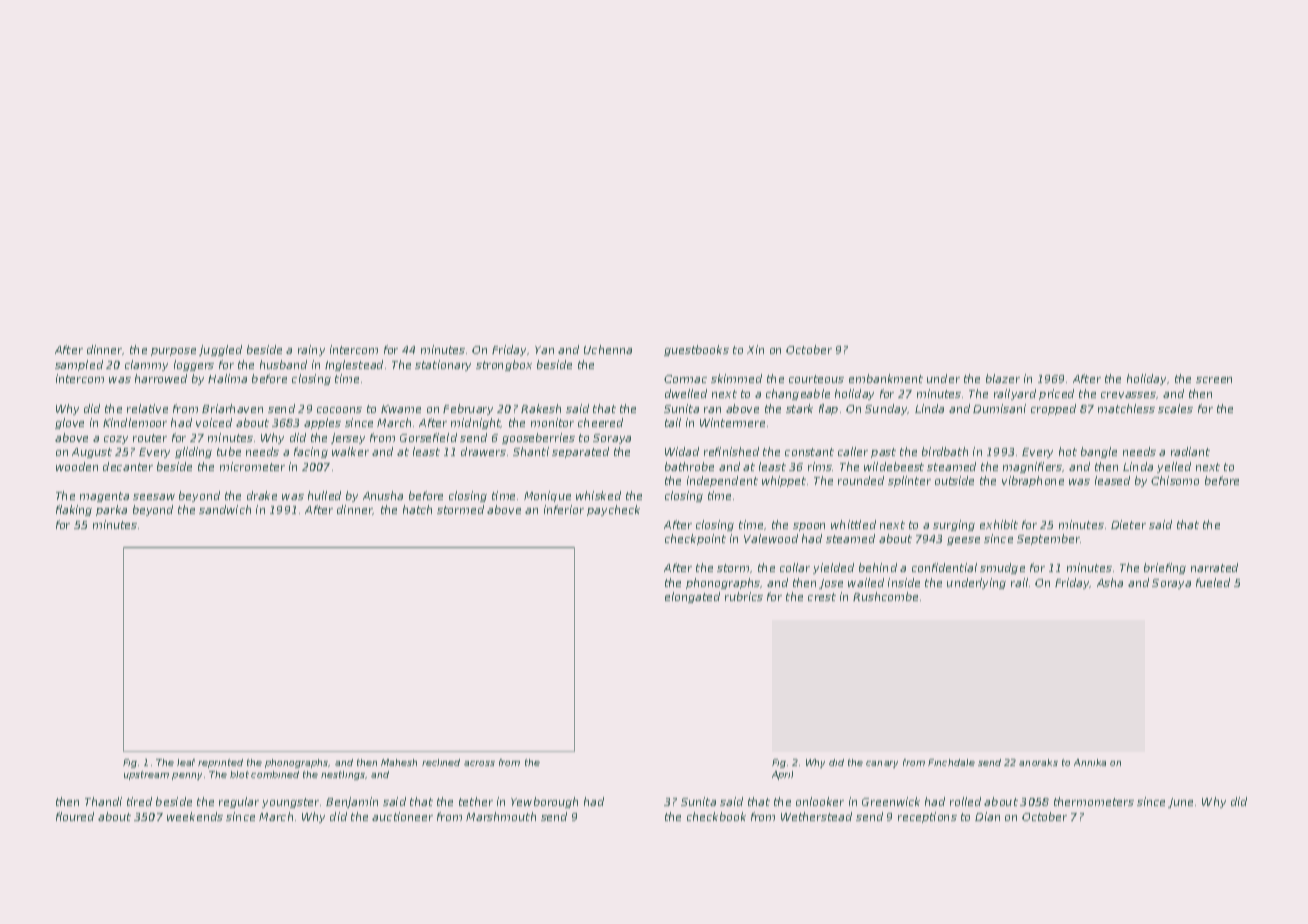  I want to click on outside, so click(954, 480).
